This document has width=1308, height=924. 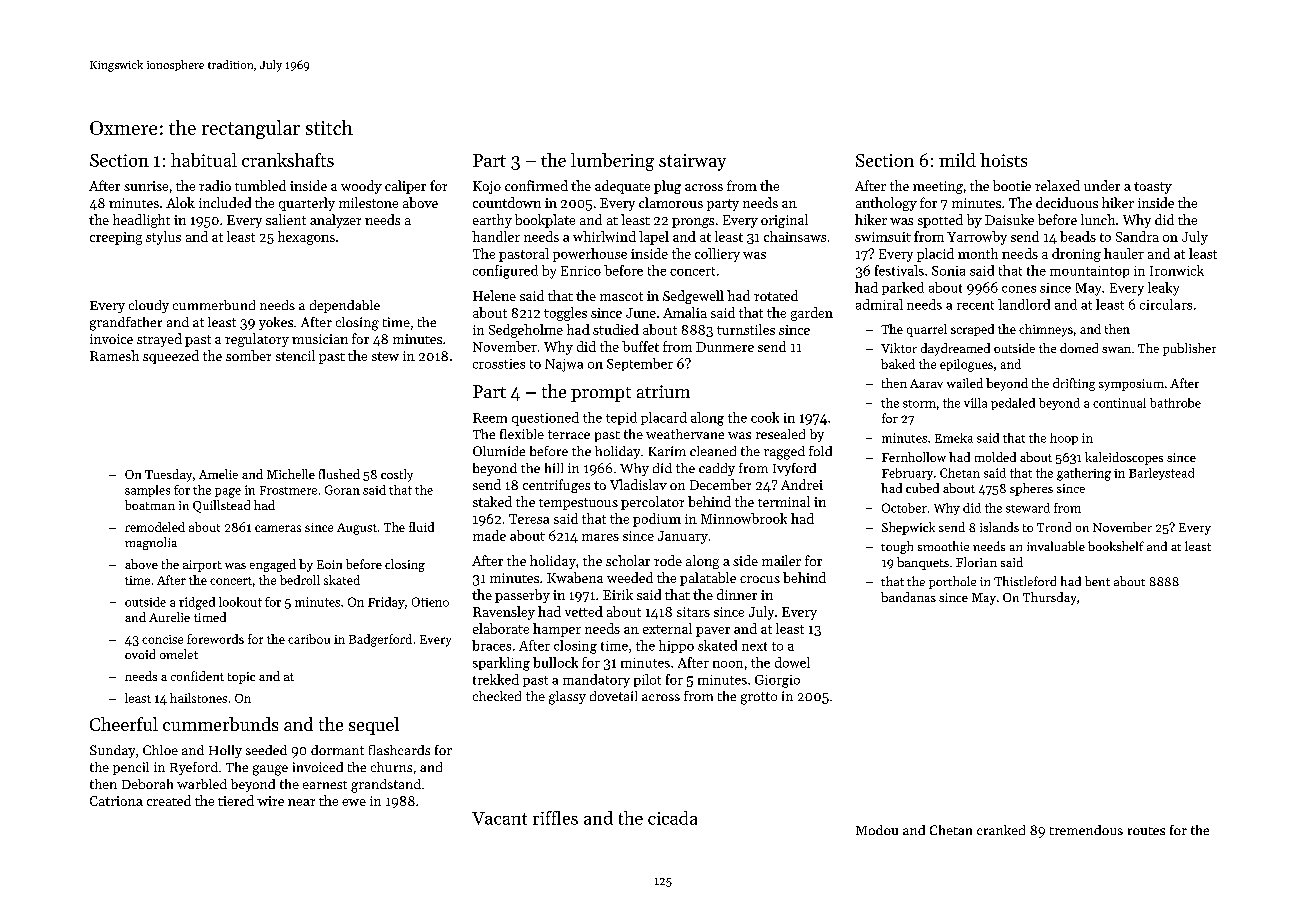 What do you see at coordinates (149, 306) in the document?
I see `cloudy` at bounding box center [149, 306].
